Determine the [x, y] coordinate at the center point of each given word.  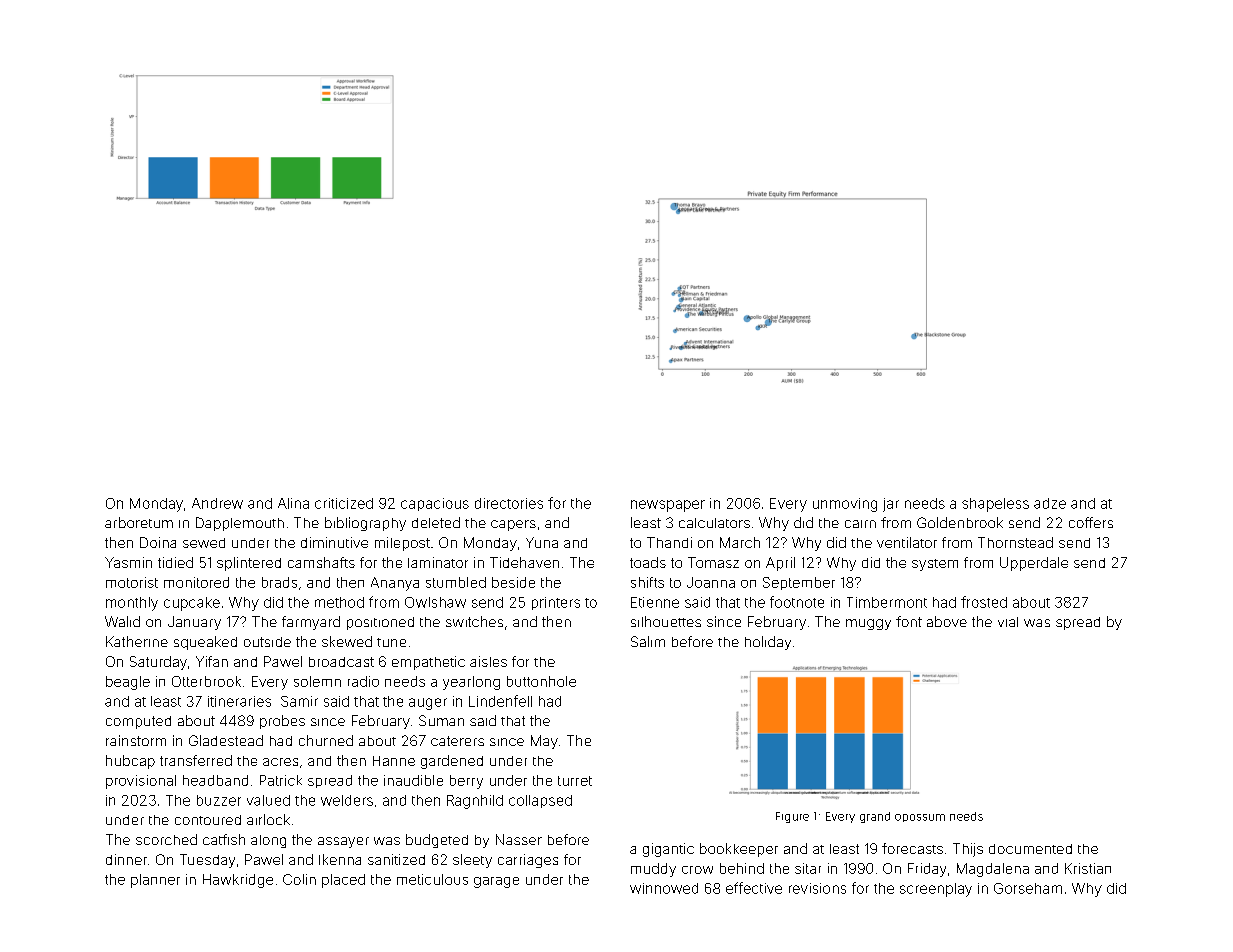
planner [155, 881]
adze [1050, 503]
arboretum [139, 522]
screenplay [936, 890]
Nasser [519, 839]
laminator [438, 562]
